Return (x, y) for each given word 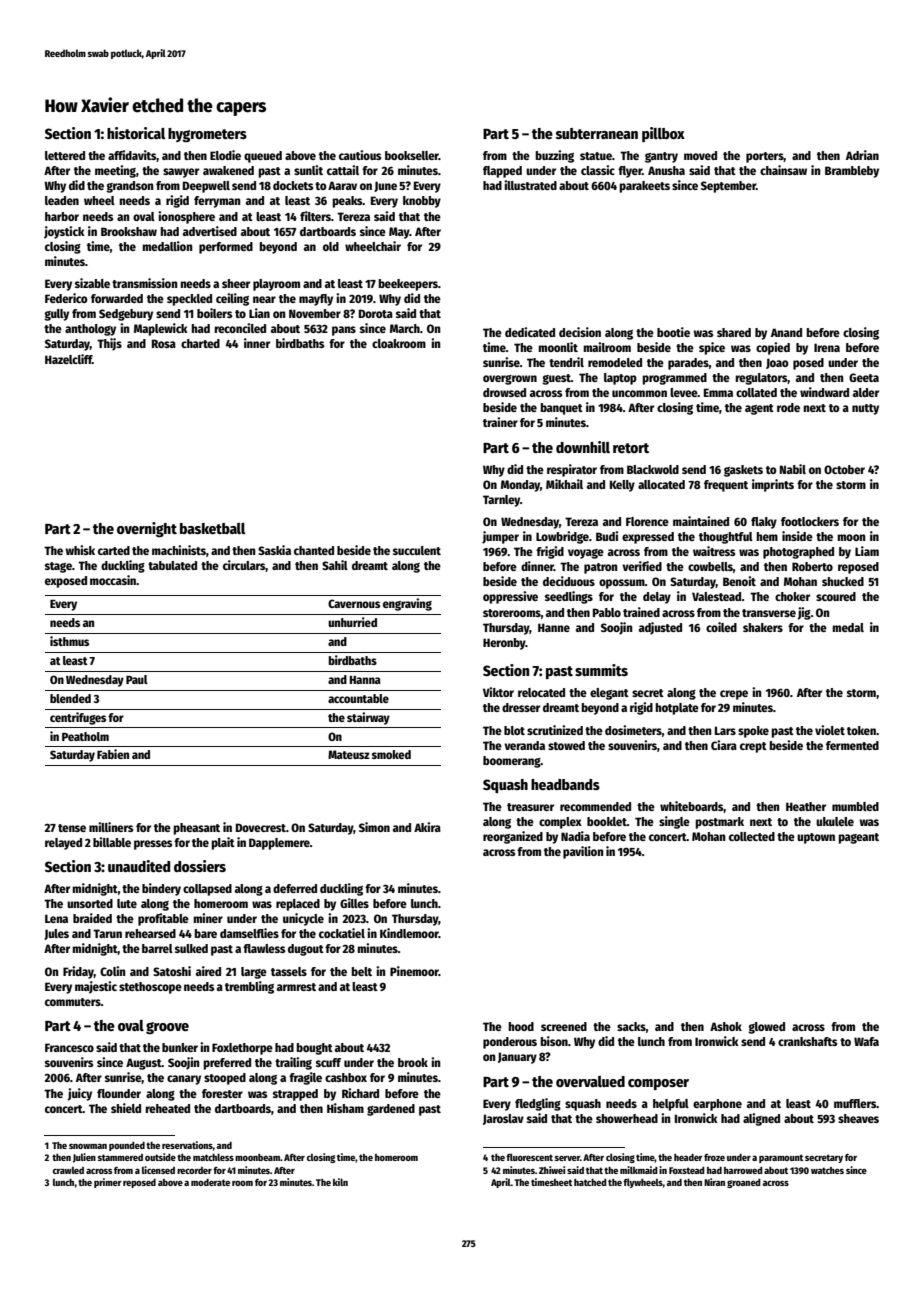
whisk (80, 550)
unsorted (90, 903)
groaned (744, 1183)
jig (804, 613)
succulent (417, 550)
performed (226, 248)
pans (344, 331)
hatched (590, 1182)
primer (108, 1183)
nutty (865, 409)
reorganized (513, 837)
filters (315, 216)
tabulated (172, 565)
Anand (786, 332)
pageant (858, 838)
